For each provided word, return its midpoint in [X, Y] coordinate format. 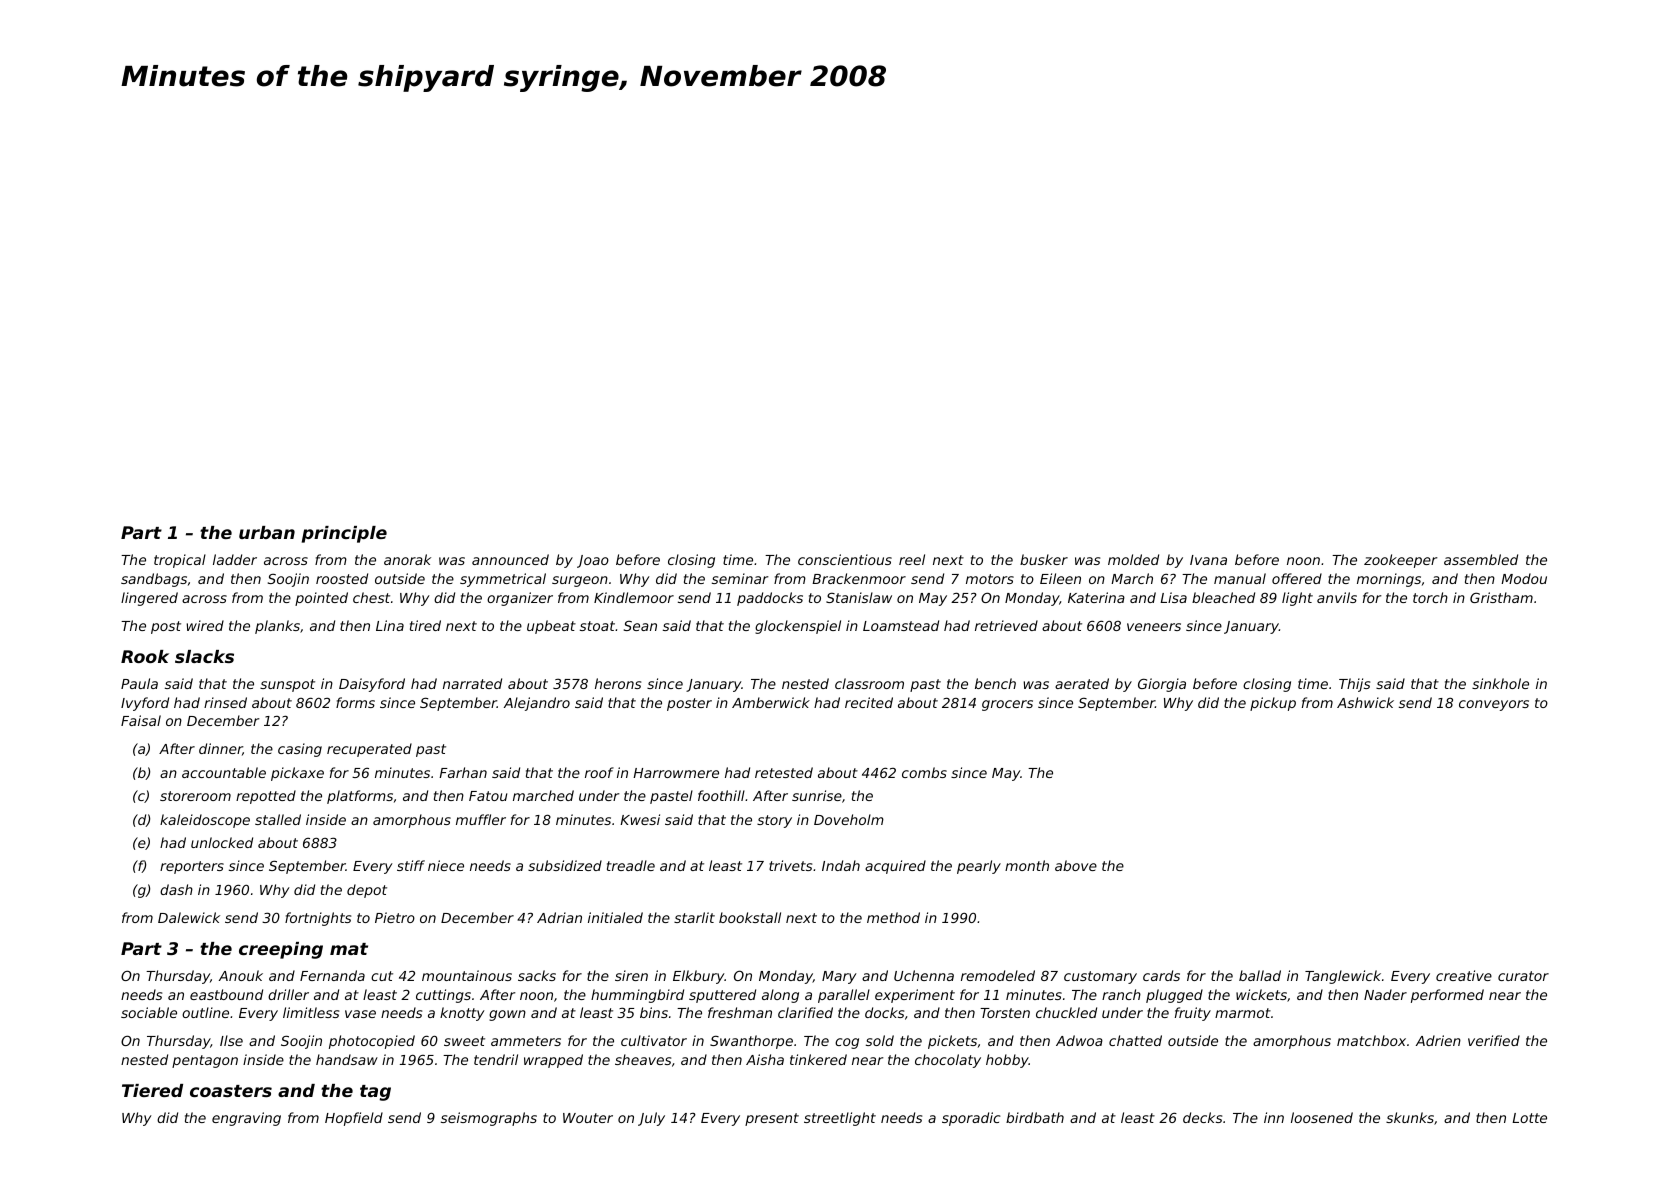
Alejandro [537, 704]
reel [912, 559]
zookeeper [1401, 561]
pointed [321, 599]
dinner [221, 749]
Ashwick [1365, 702]
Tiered [152, 1090]
